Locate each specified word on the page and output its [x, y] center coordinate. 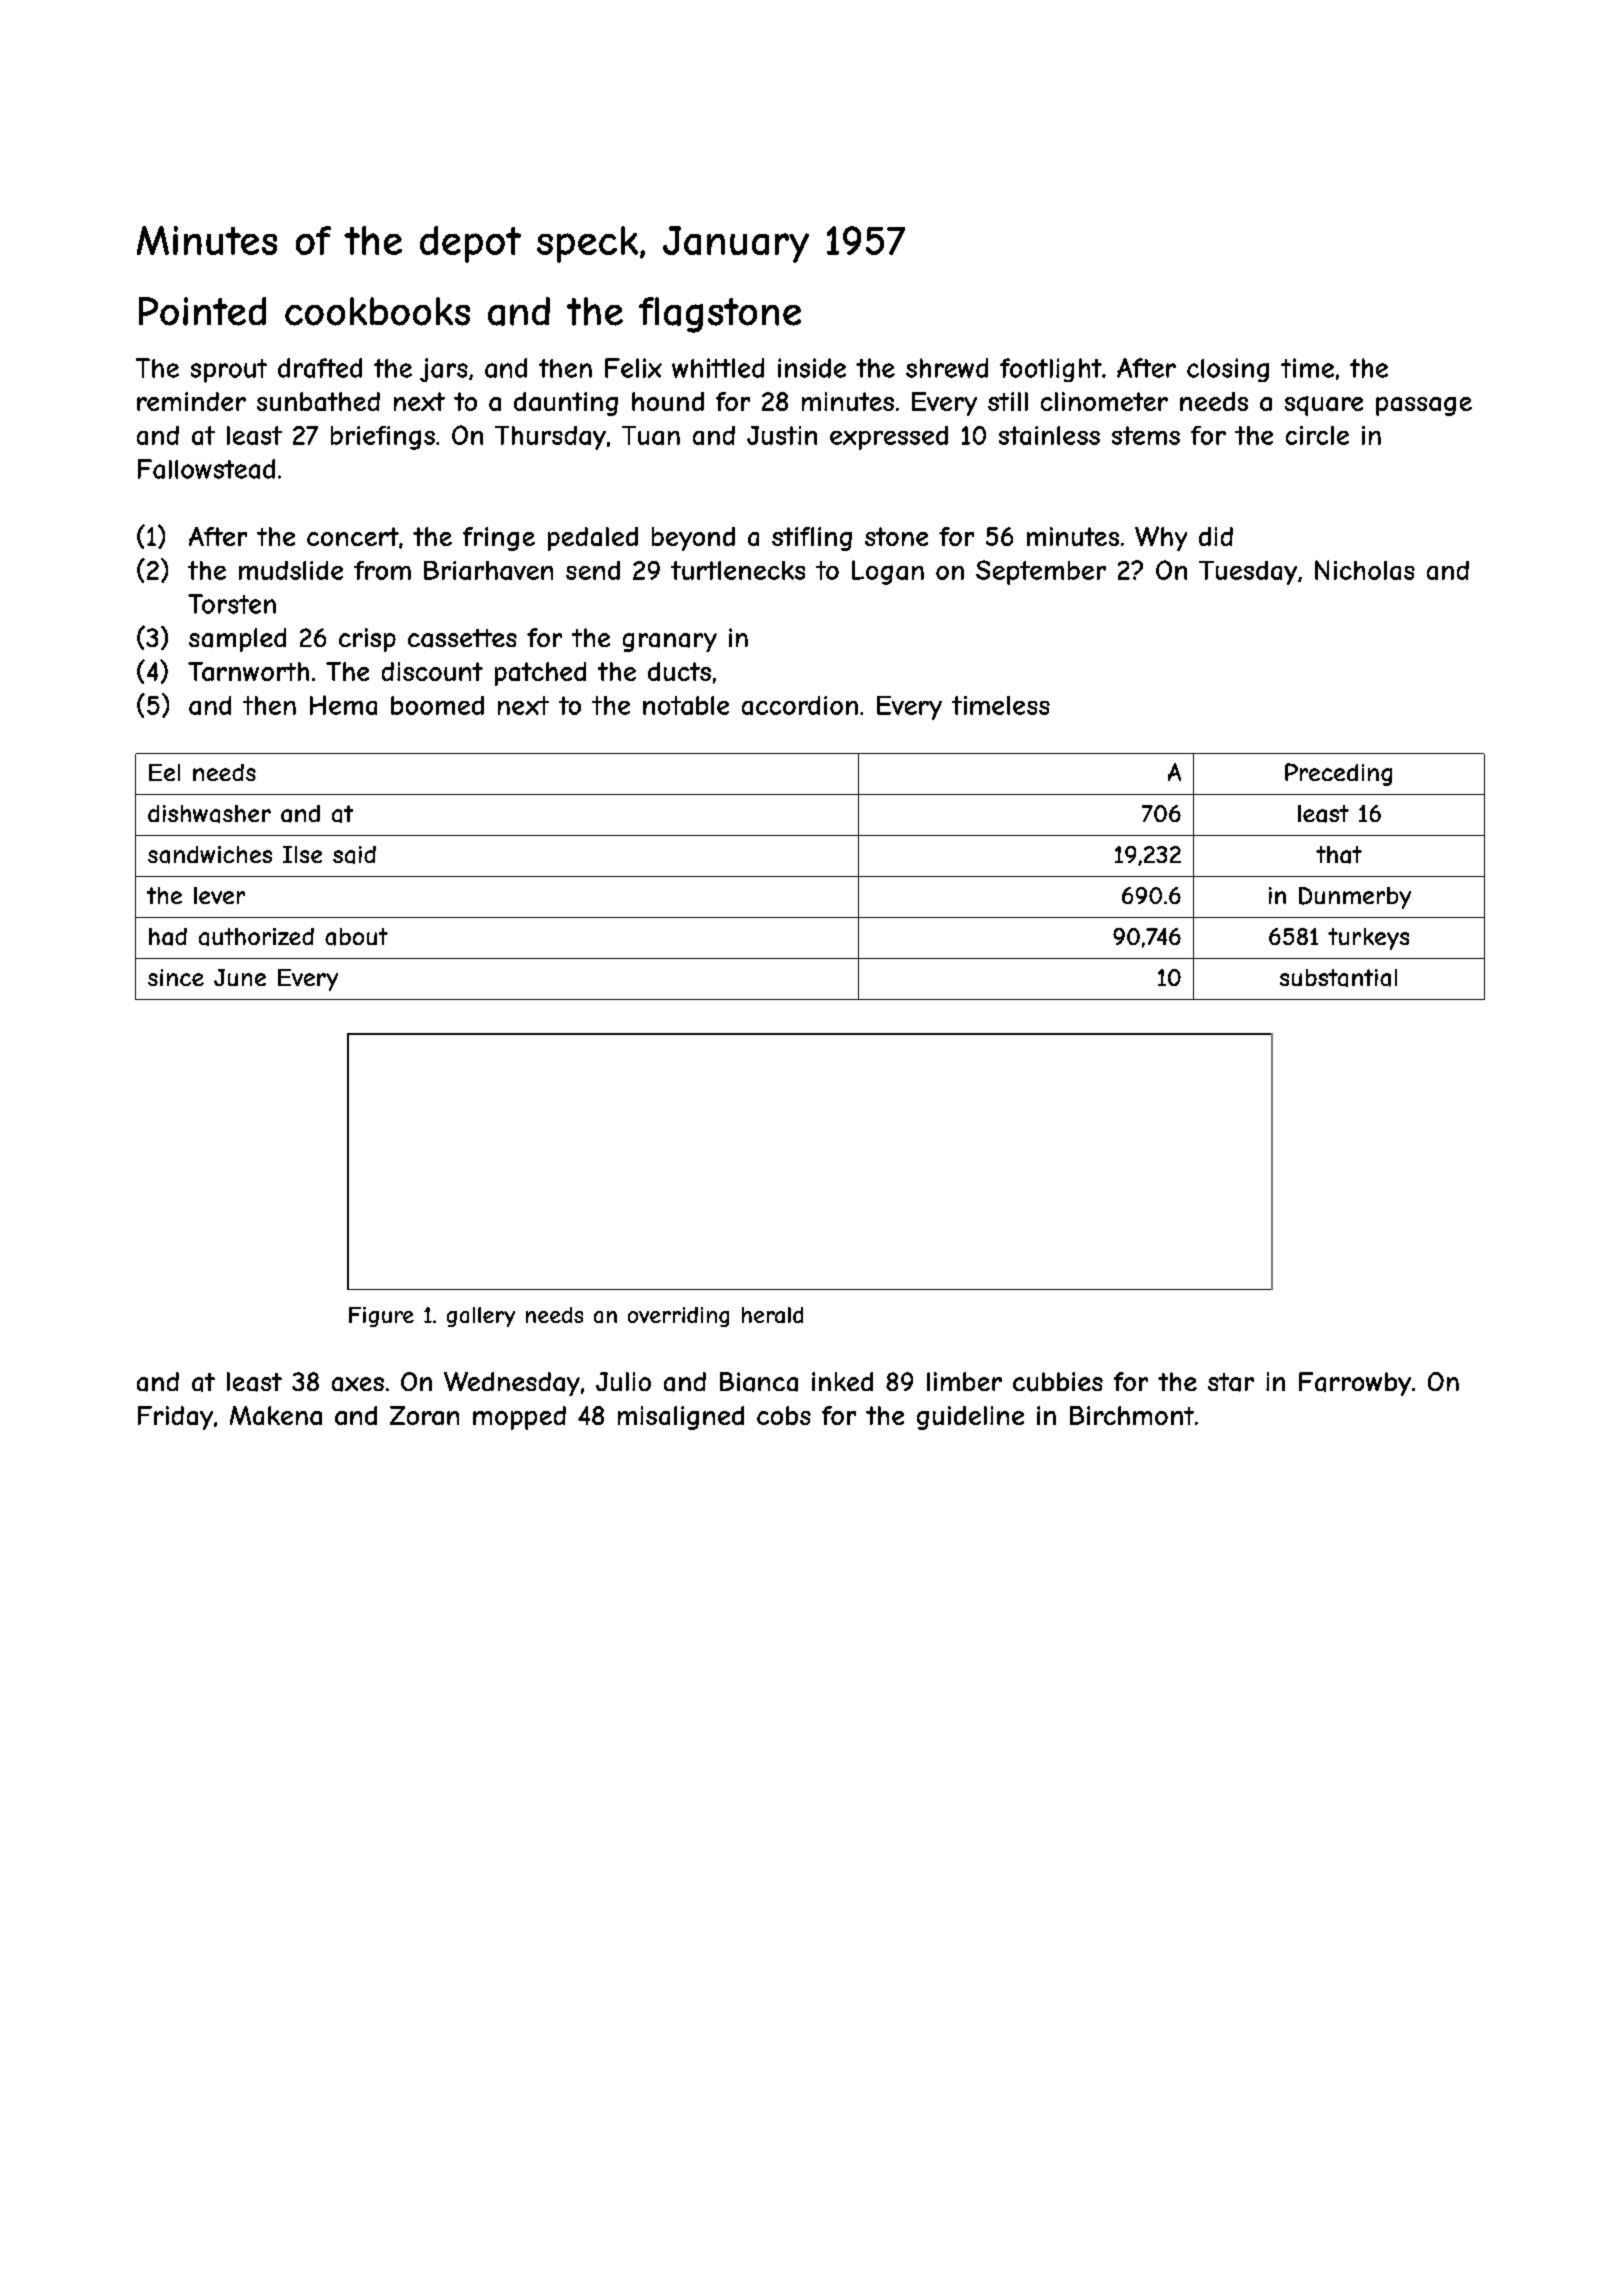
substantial [1338, 978]
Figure [381, 1317]
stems [1146, 435]
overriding [678, 1317]
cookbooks [377, 311]
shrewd [947, 368]
